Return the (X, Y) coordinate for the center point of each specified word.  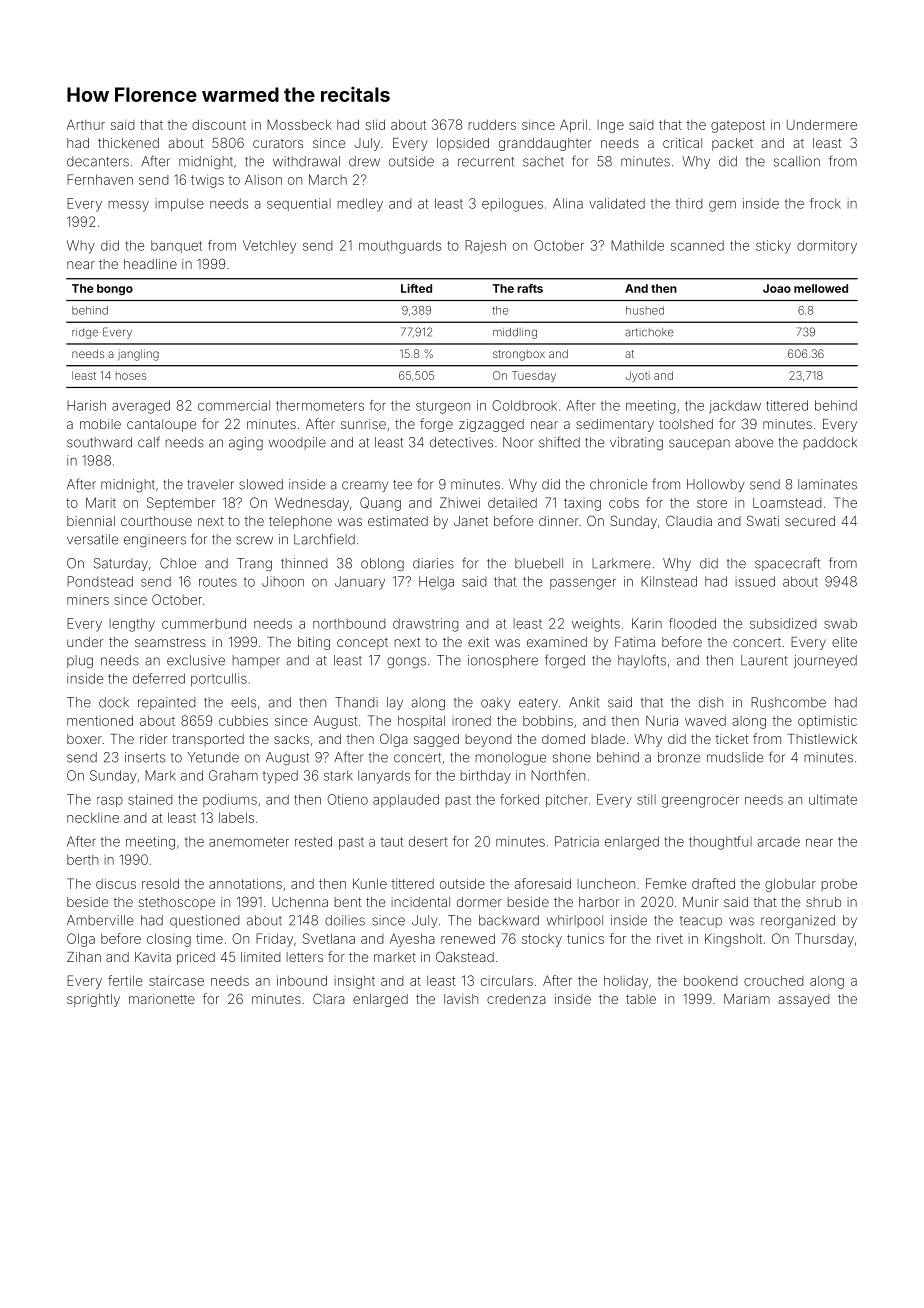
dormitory (827, 247)
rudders (492, 124)
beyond (489, 740)
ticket (732, 739)
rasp (110, 802)
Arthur (86, 124)
